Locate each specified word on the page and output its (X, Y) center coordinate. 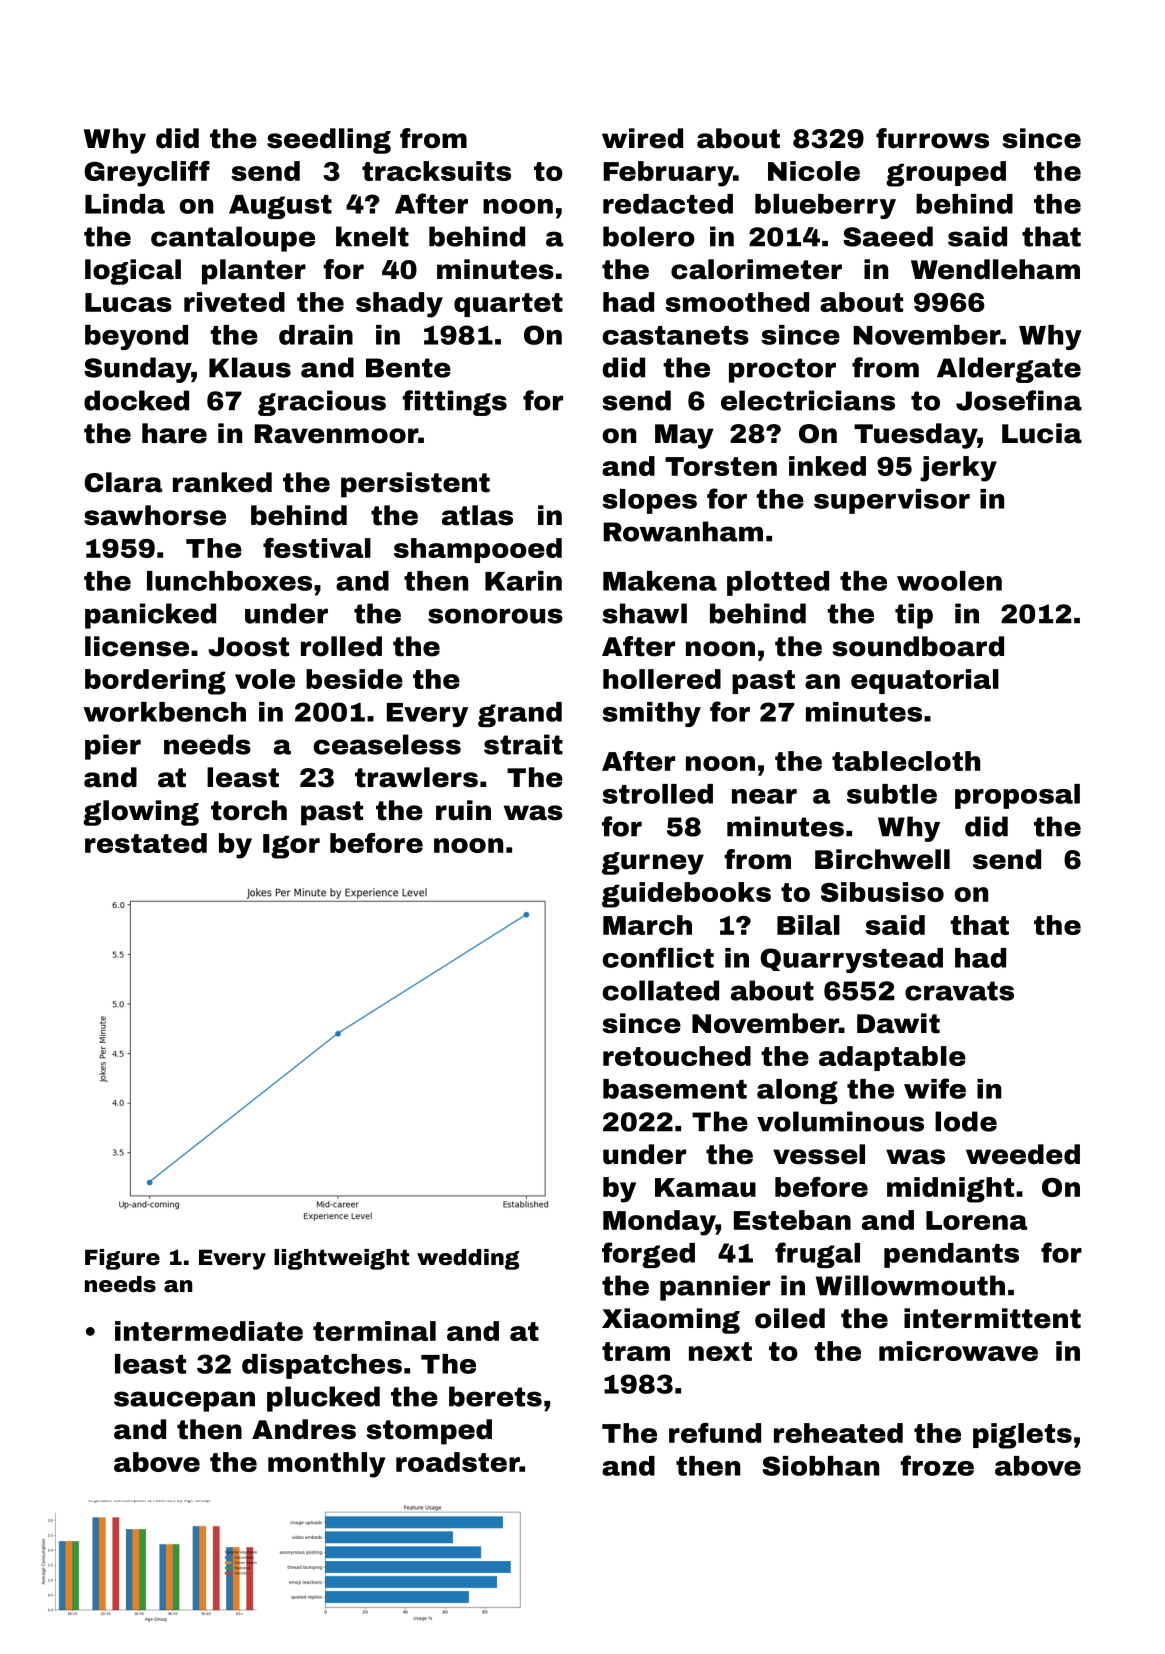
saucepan (184, 1401)
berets (495, 1396)
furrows (932, 138)
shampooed (478, 550)
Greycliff (147, 174)
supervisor (892, 501)
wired (642, 138)
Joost (248, 647)
